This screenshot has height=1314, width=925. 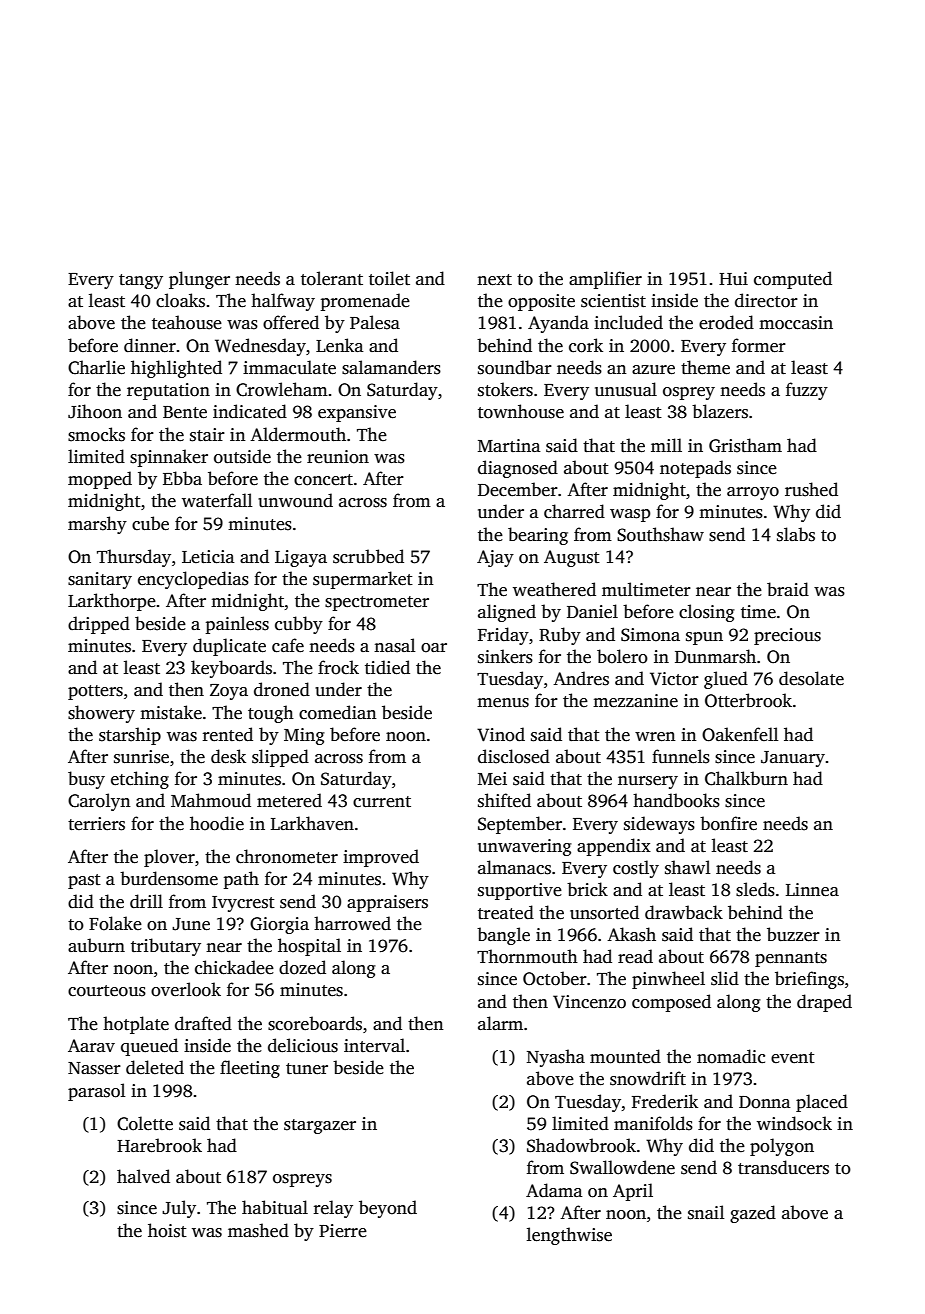 What do you see at coordinates (812, 890) in the screenshot?
I see `Linnea` at bounding box center [812, 890].
